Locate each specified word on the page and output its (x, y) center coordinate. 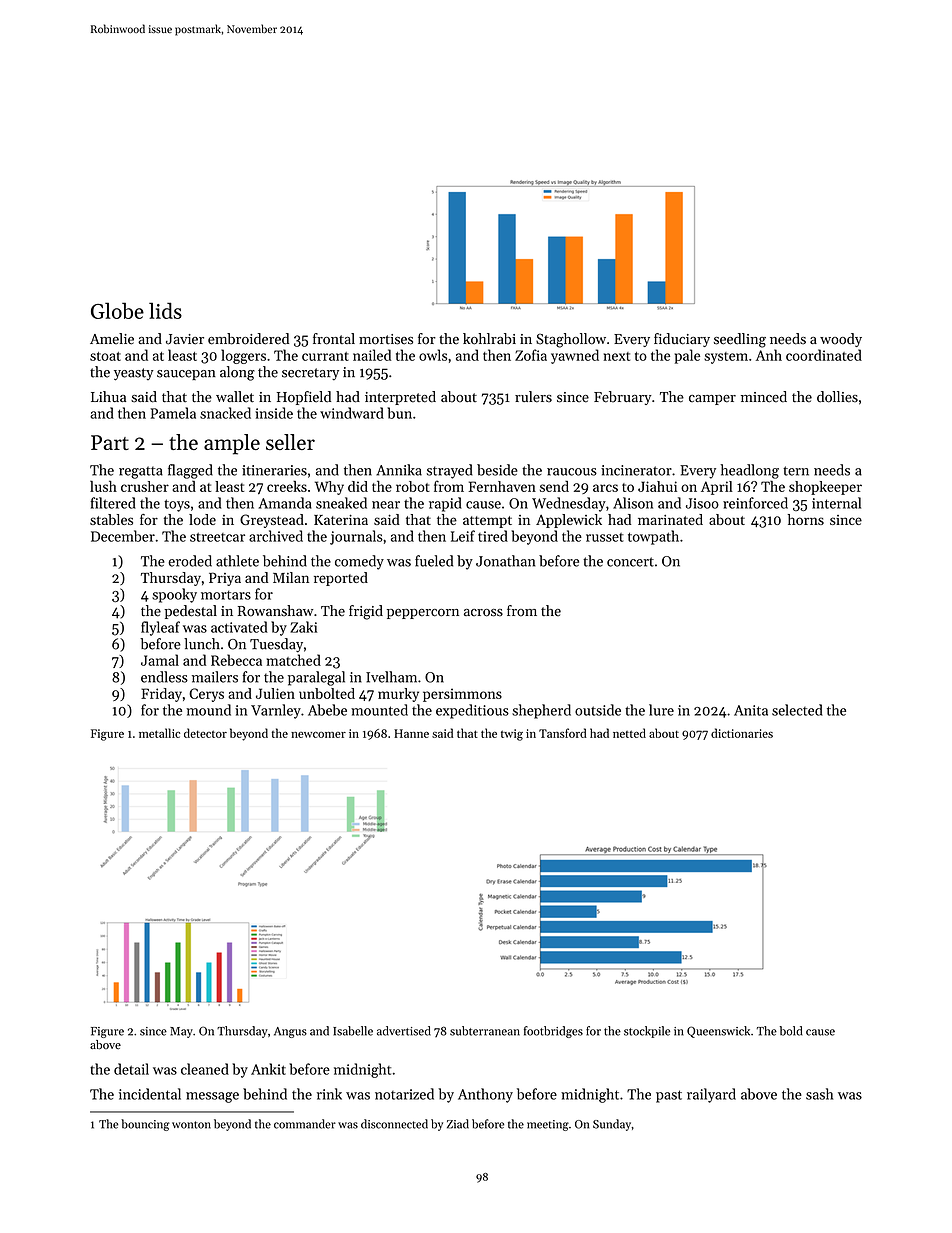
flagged (190, 471)
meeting (548, 1125)
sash (819, 1094)
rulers (533, 397)
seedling (740, 340)
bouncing (145, 1125)
